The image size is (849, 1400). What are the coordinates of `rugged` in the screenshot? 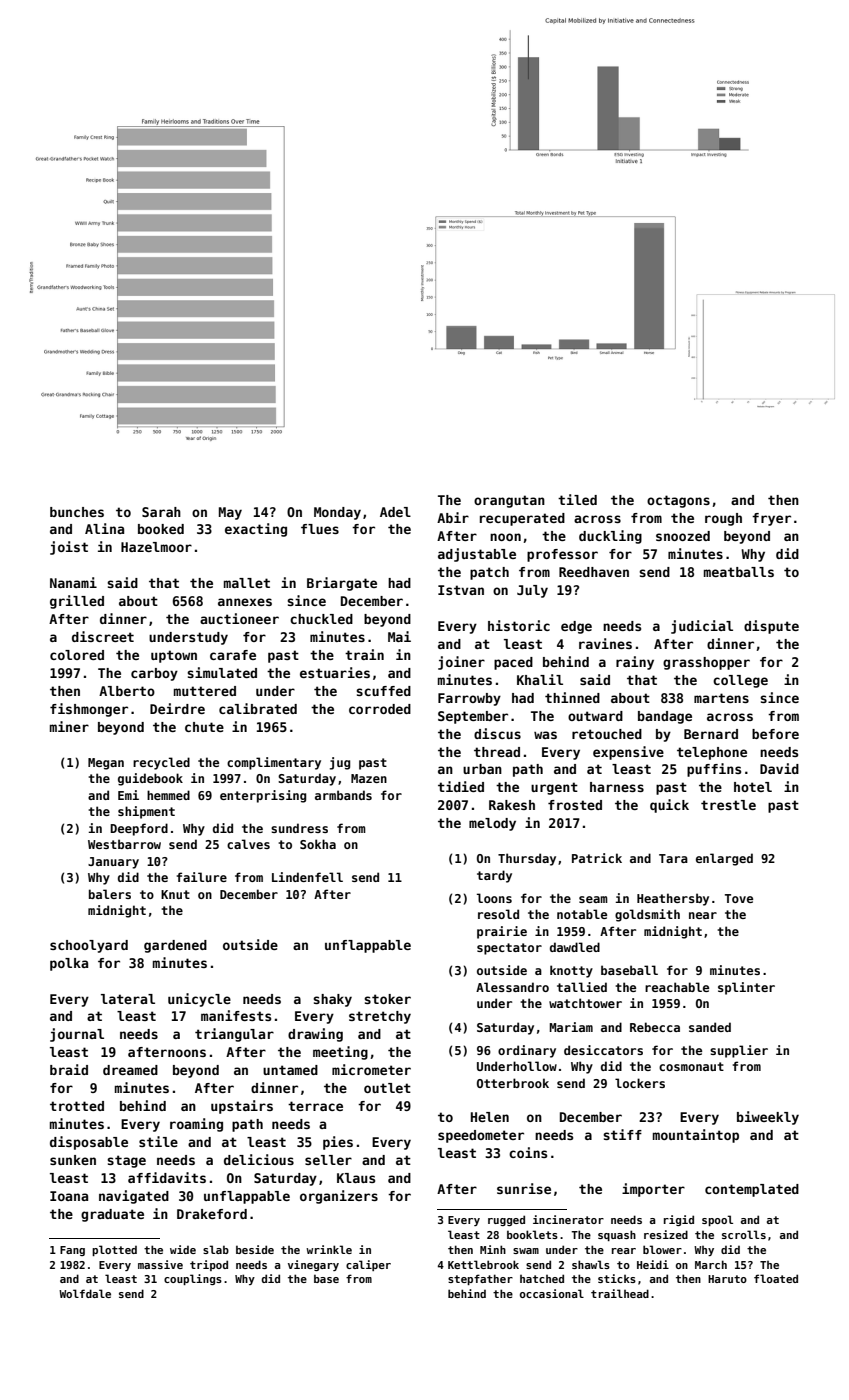 It's located at (506, 1220).
